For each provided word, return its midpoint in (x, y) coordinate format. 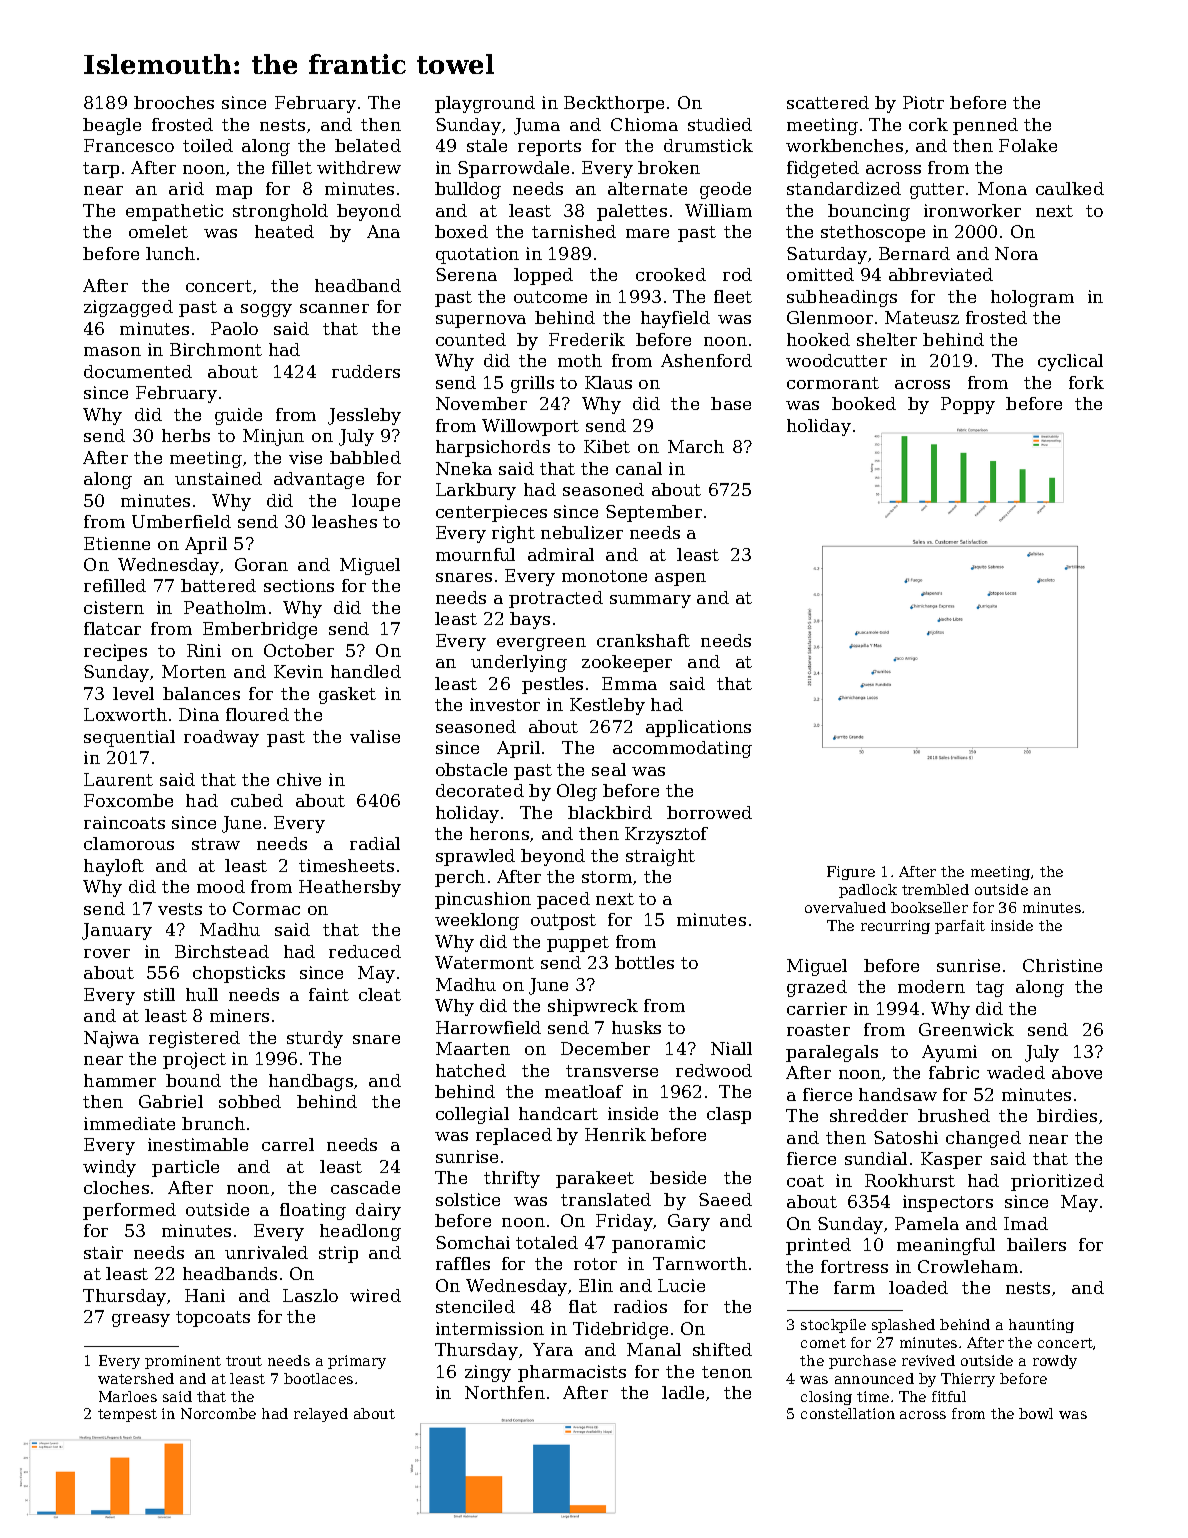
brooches (174, 102)
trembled (935, 889)
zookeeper (627, 663)
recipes (115, 652)
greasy (141, 1320)
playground (485, 104)
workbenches (844, 145)
